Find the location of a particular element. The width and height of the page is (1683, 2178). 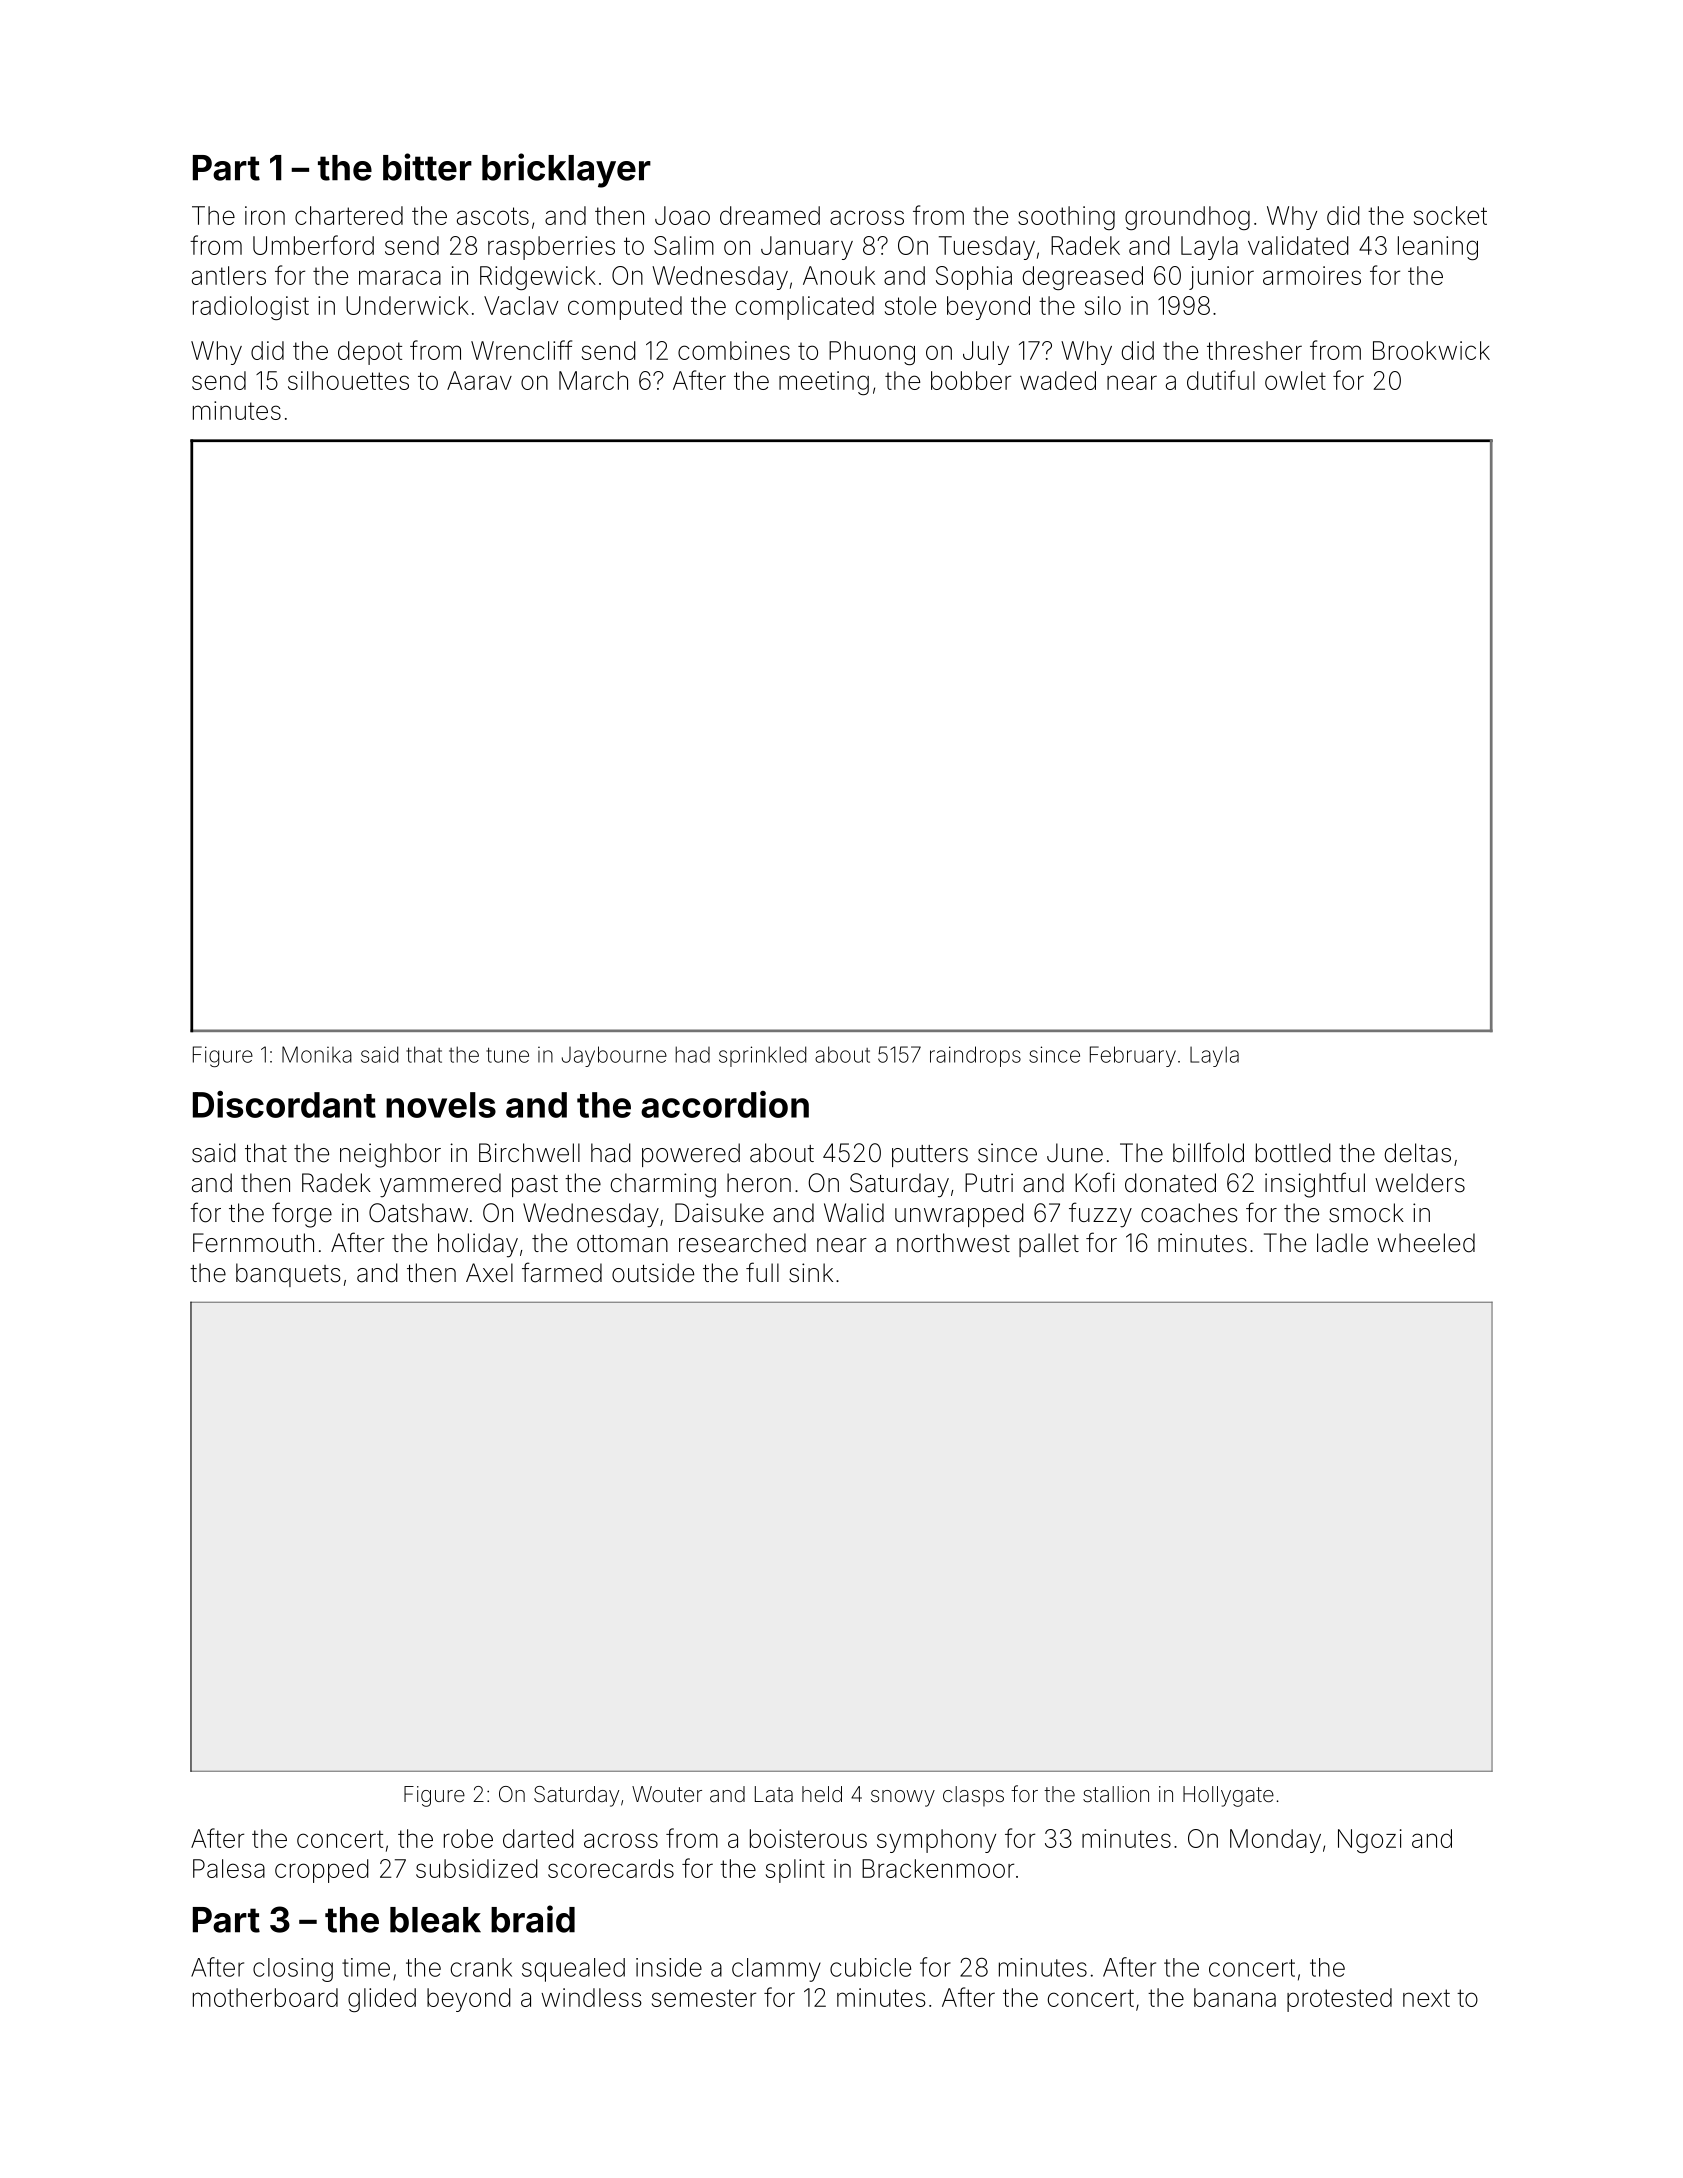

closing is located at coordinates (293, 1970).
